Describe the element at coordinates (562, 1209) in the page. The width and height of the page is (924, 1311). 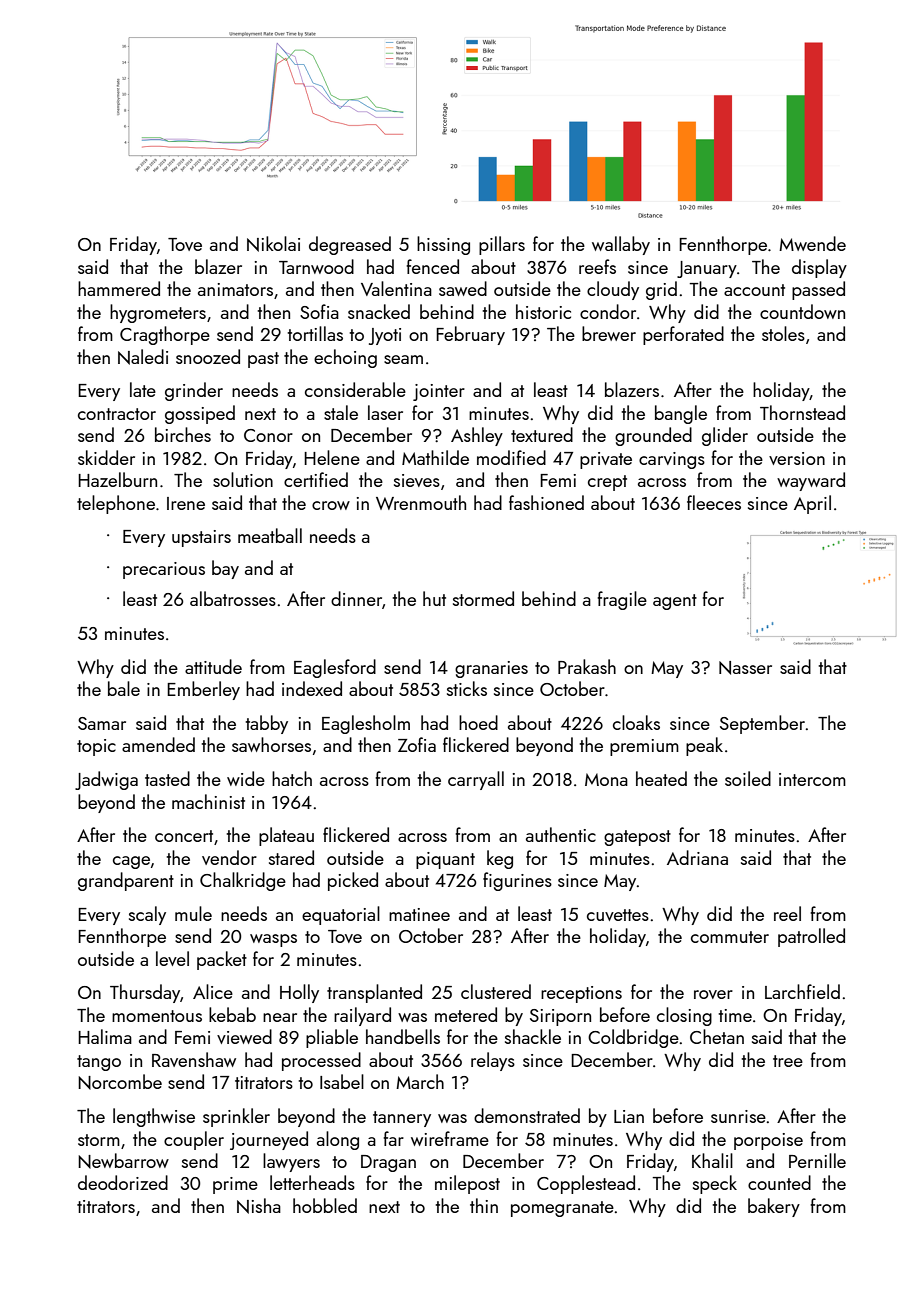
I see `pomegranate` at that location.
